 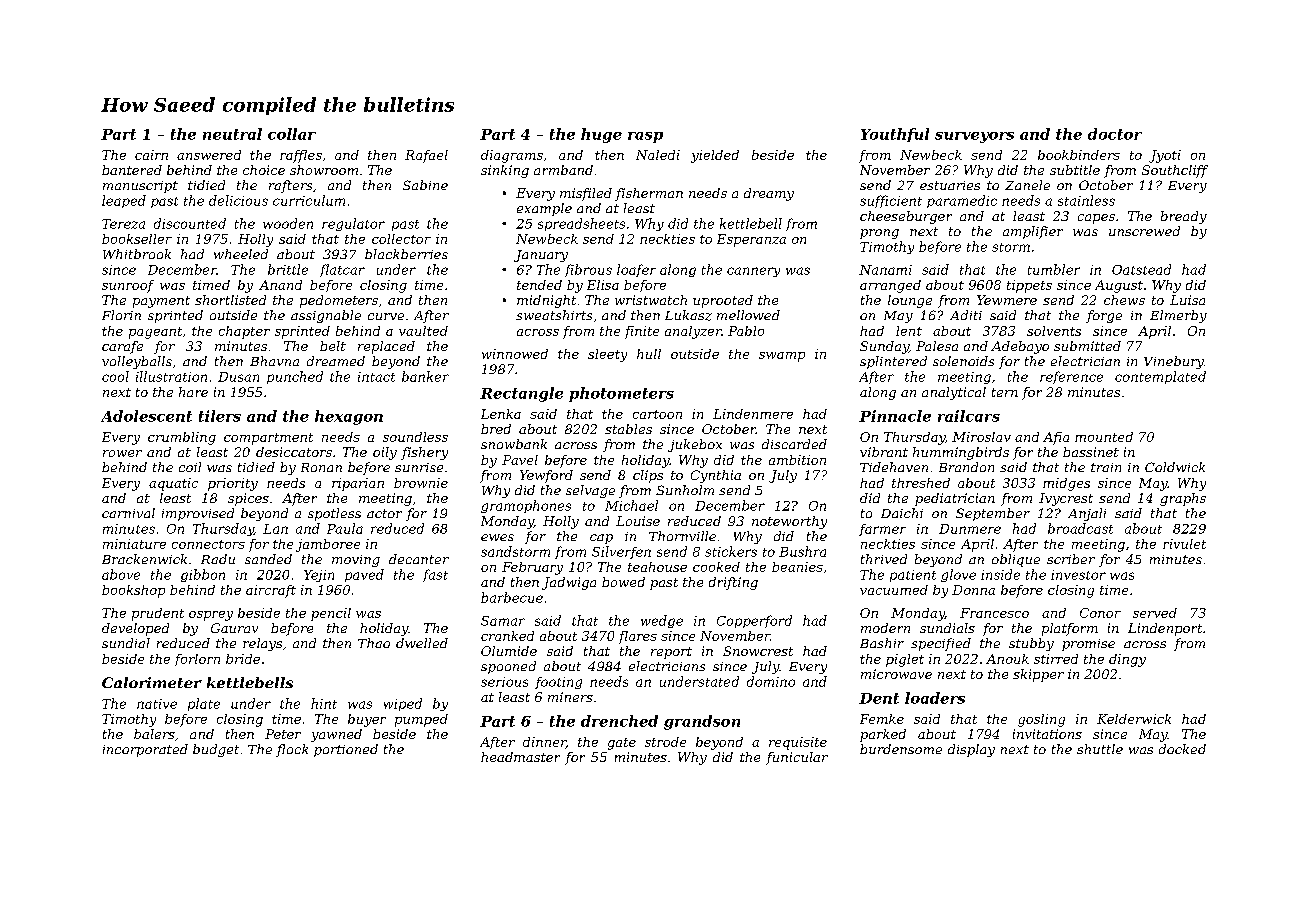 What do you see at coordinates (421, 483) in the screenshot?
I see `brownie` at bounding box center [421, 483].
